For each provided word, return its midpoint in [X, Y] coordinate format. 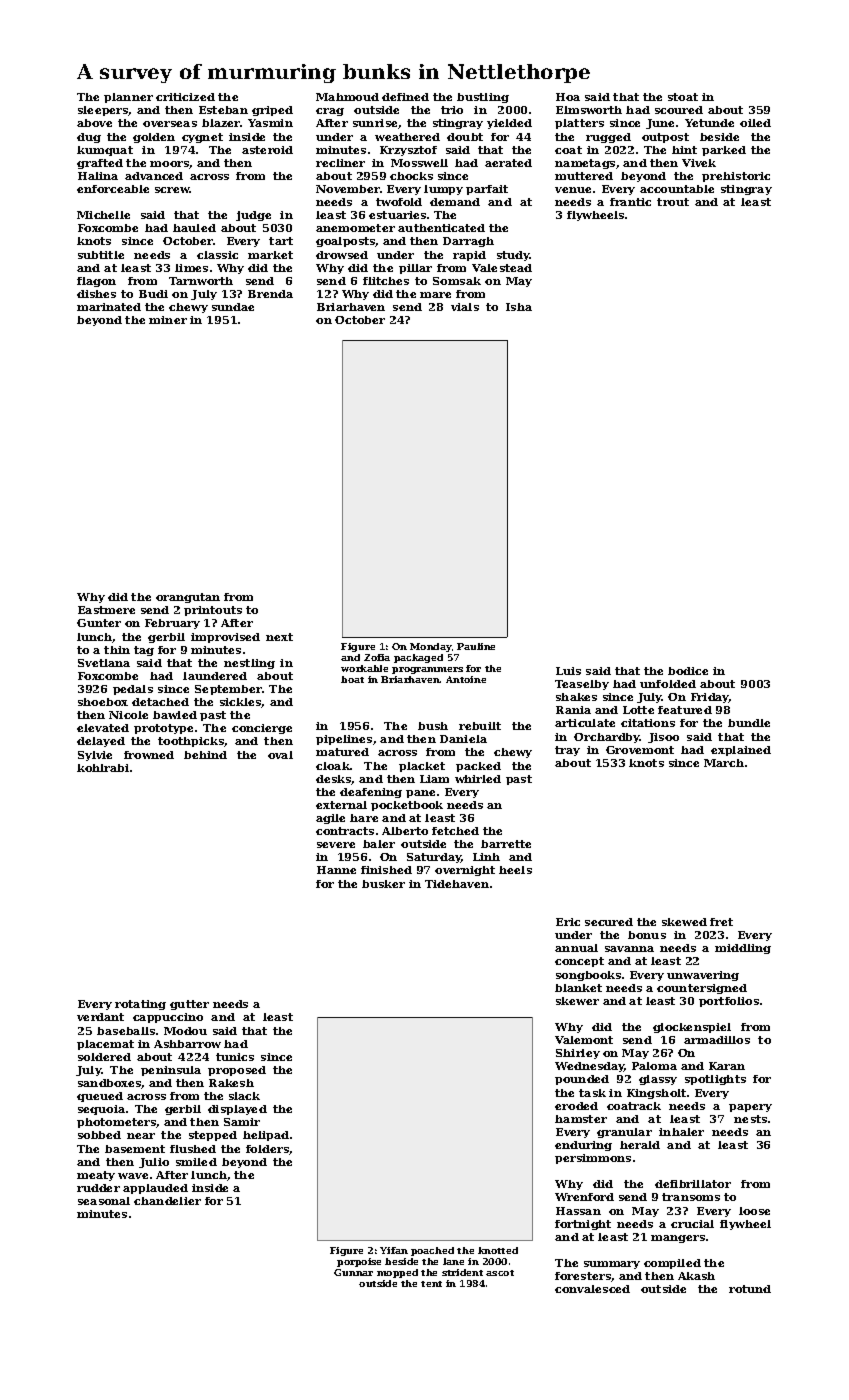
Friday [710, 698]
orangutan [188, 598]
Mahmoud [347, 97]
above [94, 123]
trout [673, 202]
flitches [386, 281]
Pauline [476, 646]
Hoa [568, 97]
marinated [109, 307]
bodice [688, 671]
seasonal [104, 1201]
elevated [103, 728]
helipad [266, 1136]
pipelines [344, 740]
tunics [235, 1057]
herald [640, 1145]
